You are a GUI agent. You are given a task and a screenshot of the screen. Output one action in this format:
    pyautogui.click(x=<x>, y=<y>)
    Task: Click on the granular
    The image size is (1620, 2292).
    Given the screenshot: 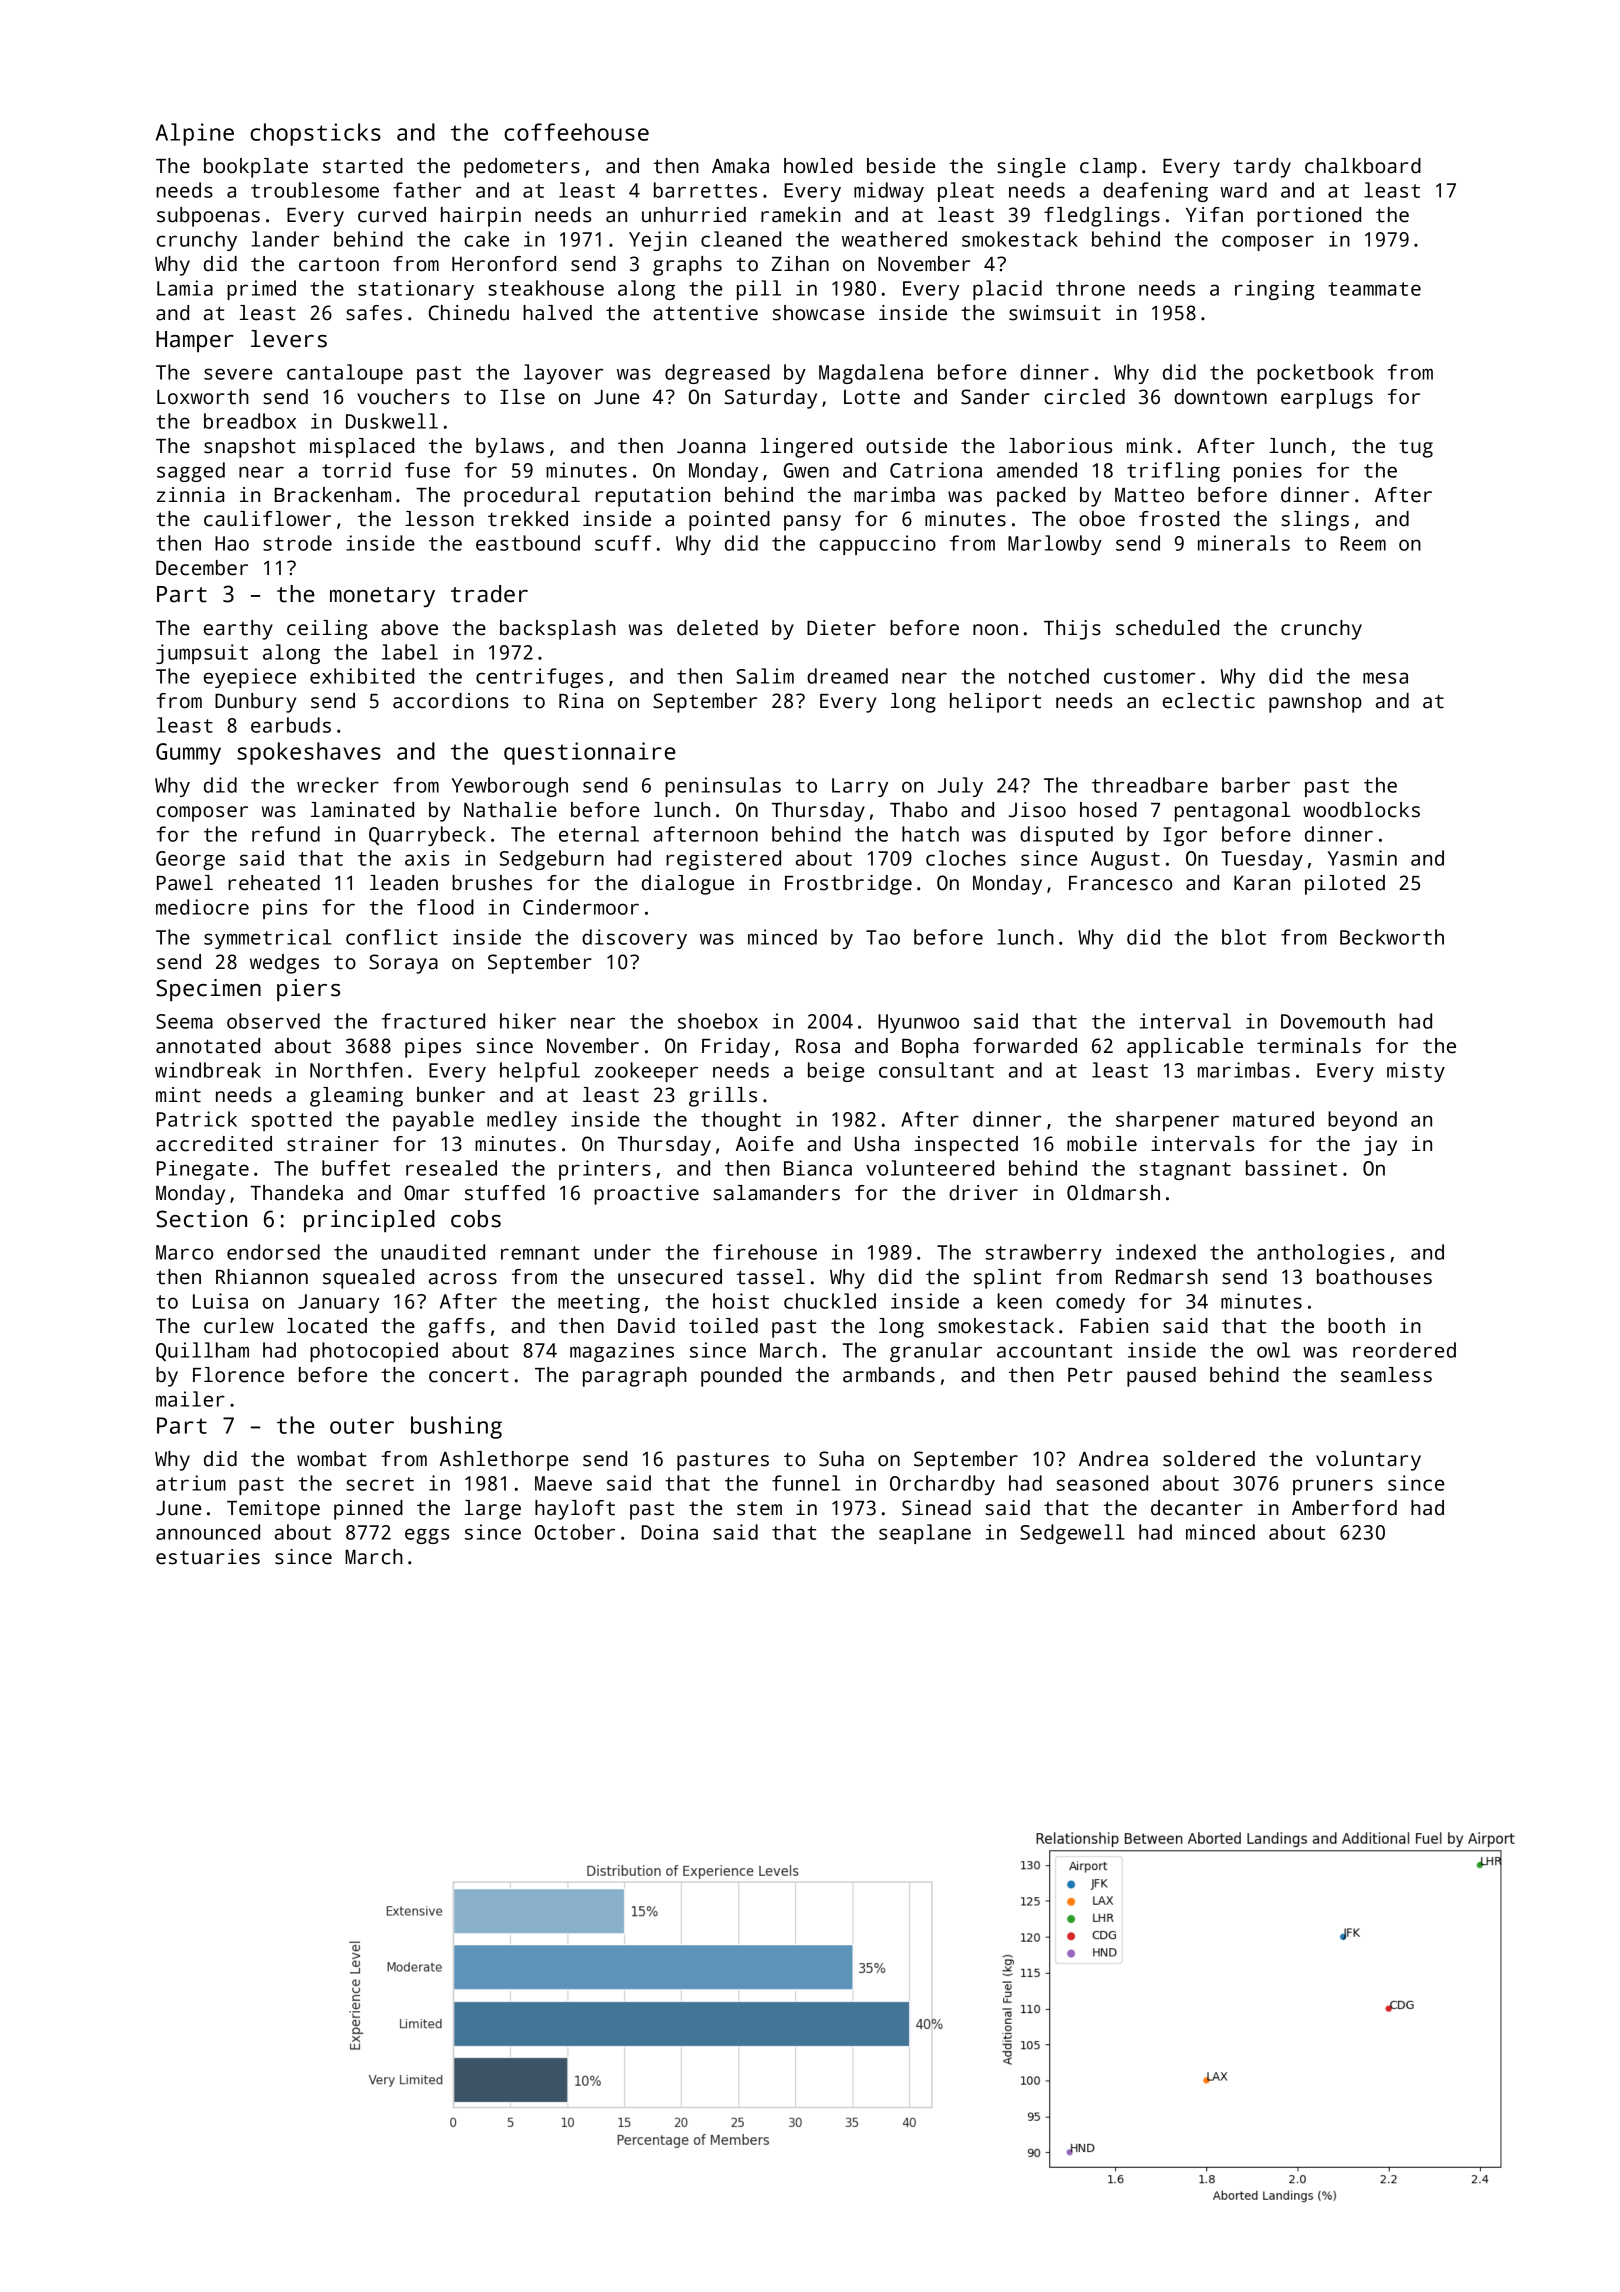 What is the action you would take?
    pyautogui.click(x=936, y=1352)
